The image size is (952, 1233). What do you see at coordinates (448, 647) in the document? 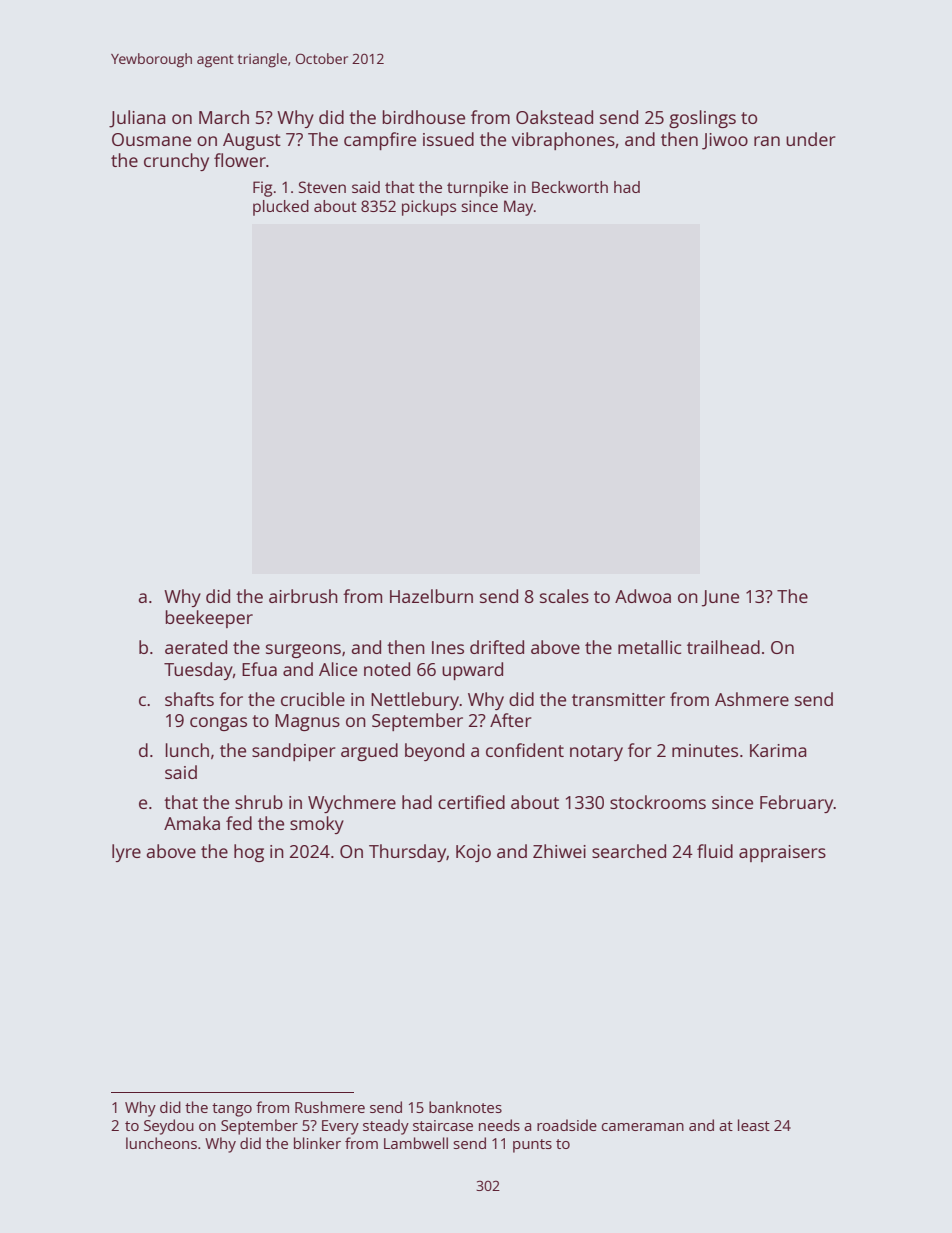
I see `Ines` at bounding box center [448, 647].
